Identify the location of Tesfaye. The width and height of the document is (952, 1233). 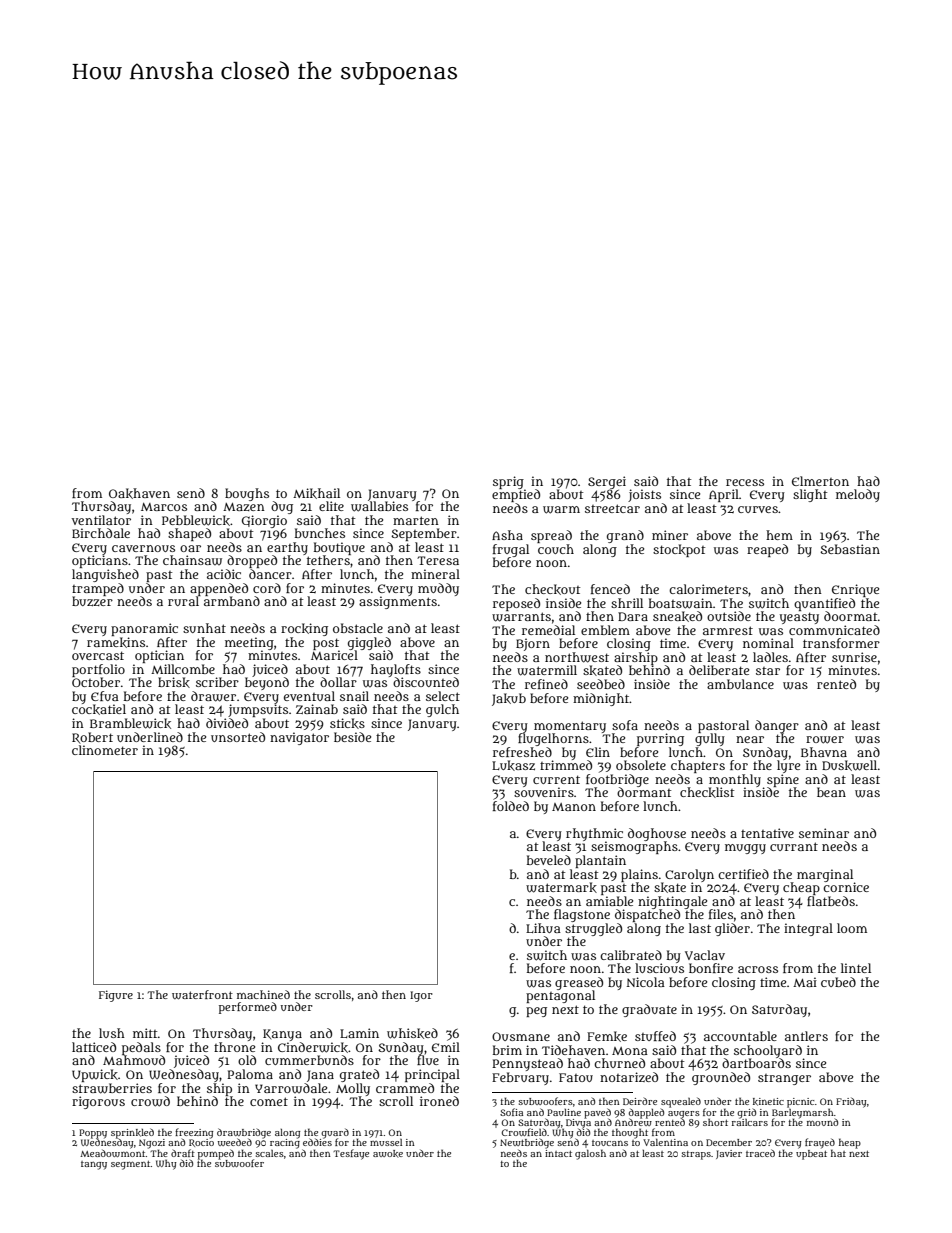
(351, 1154).
